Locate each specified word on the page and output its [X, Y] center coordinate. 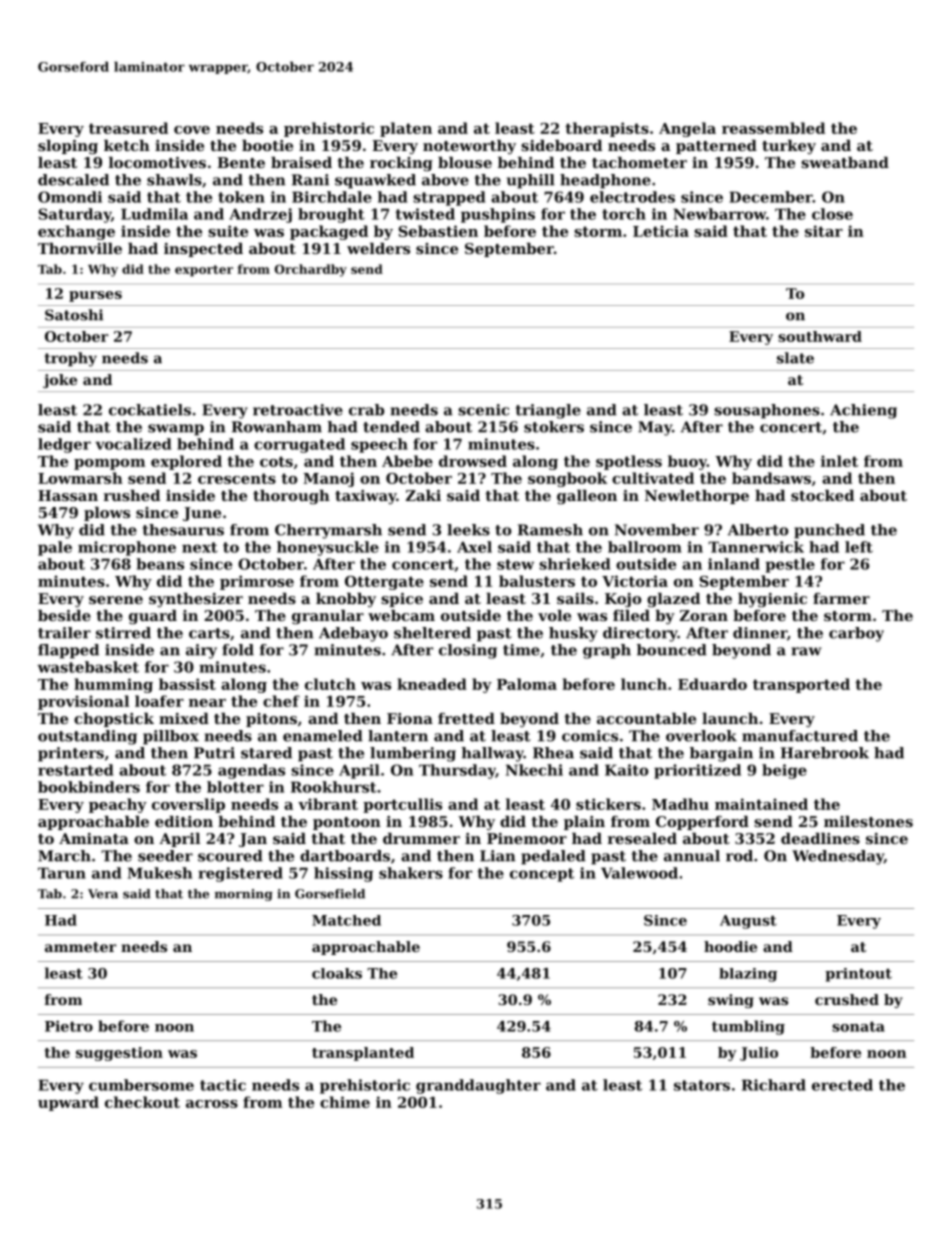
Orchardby [311, 270]
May [655, 428]
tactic [223, 1085]
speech [379, 445]
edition [184, 821]
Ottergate [384, 583]
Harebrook [825, 753]
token [241, 197]
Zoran [704, 615]
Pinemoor [527, 838]
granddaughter [478, 1086]
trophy [70, 359]
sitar [824, 231]
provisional [83, 702]
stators [702, 1085]
